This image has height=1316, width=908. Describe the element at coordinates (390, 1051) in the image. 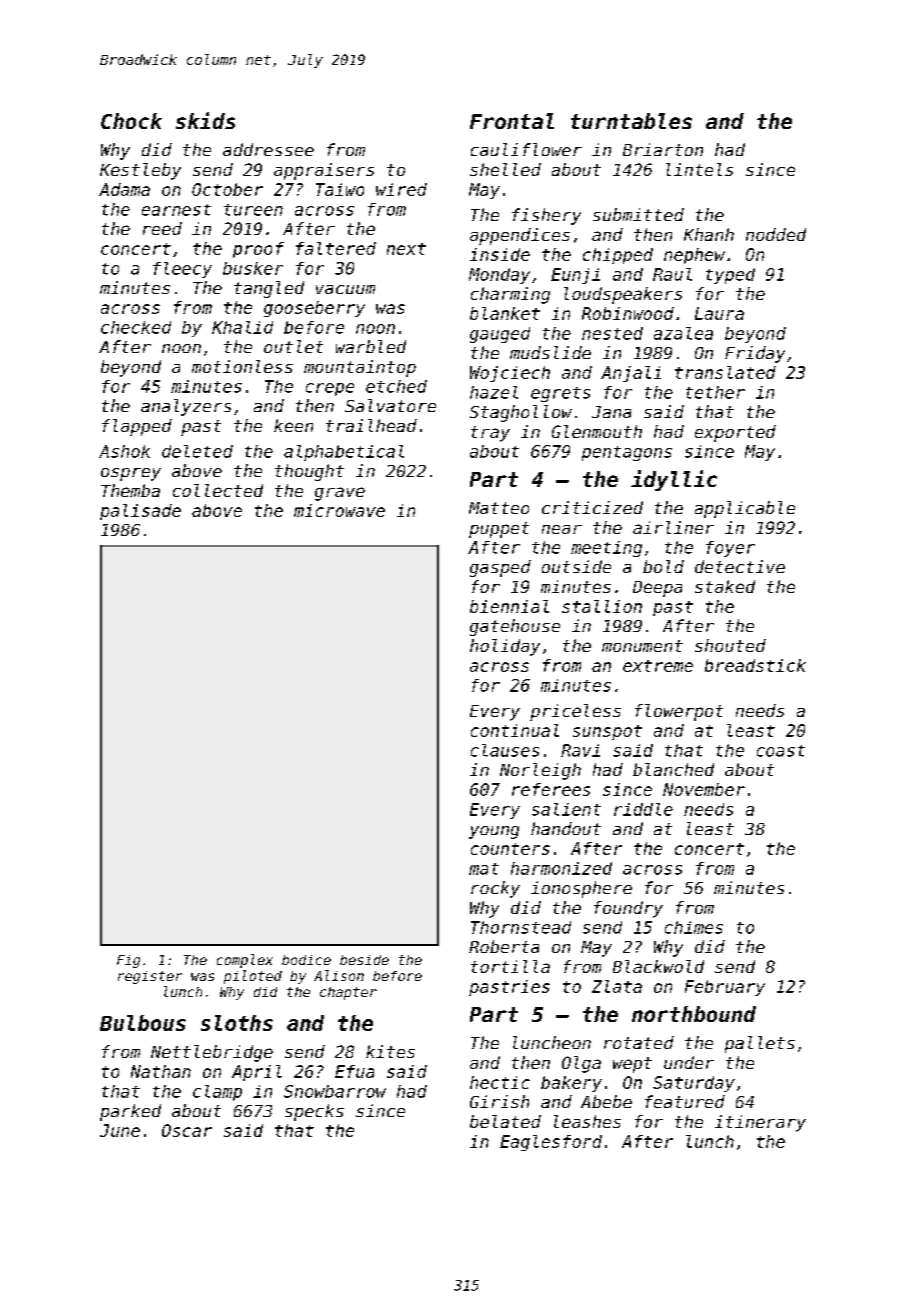

I see `kites` at that location.
